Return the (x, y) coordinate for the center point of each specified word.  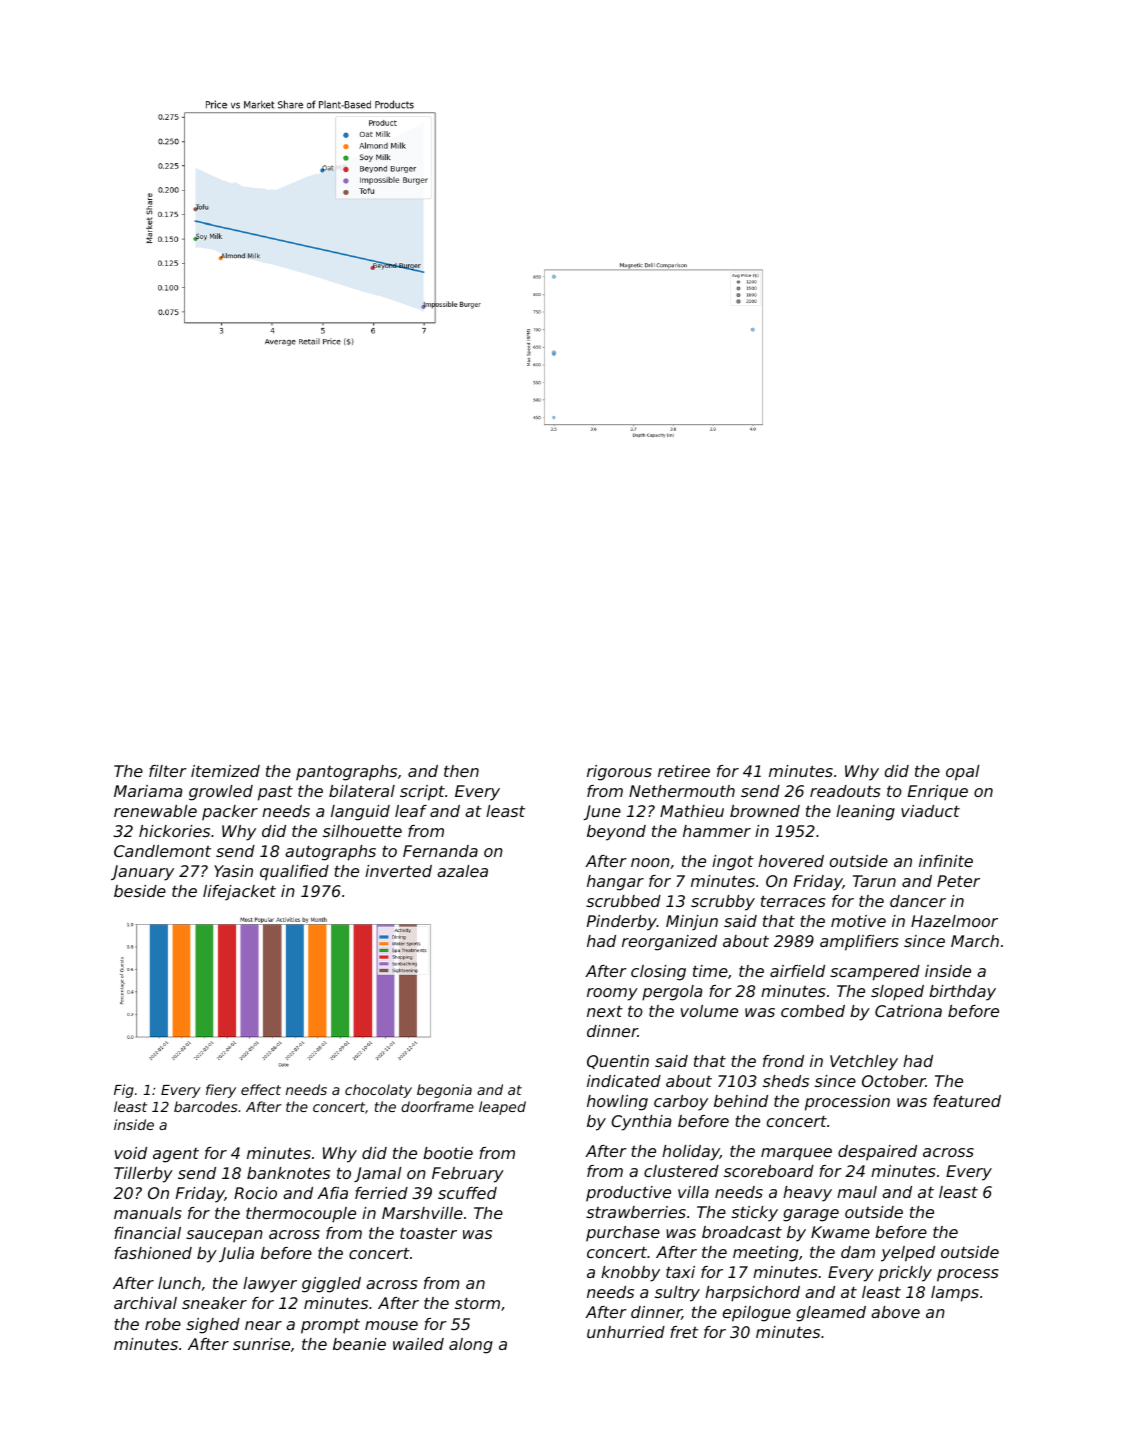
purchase (623, 1234)
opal (963, 773)
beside (140, 891)
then (461, 771)
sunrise (261, 1344)
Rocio (255, 1193)
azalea (462, 871)
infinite (946, 861)
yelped (908, 1254)
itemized (225, 771)
